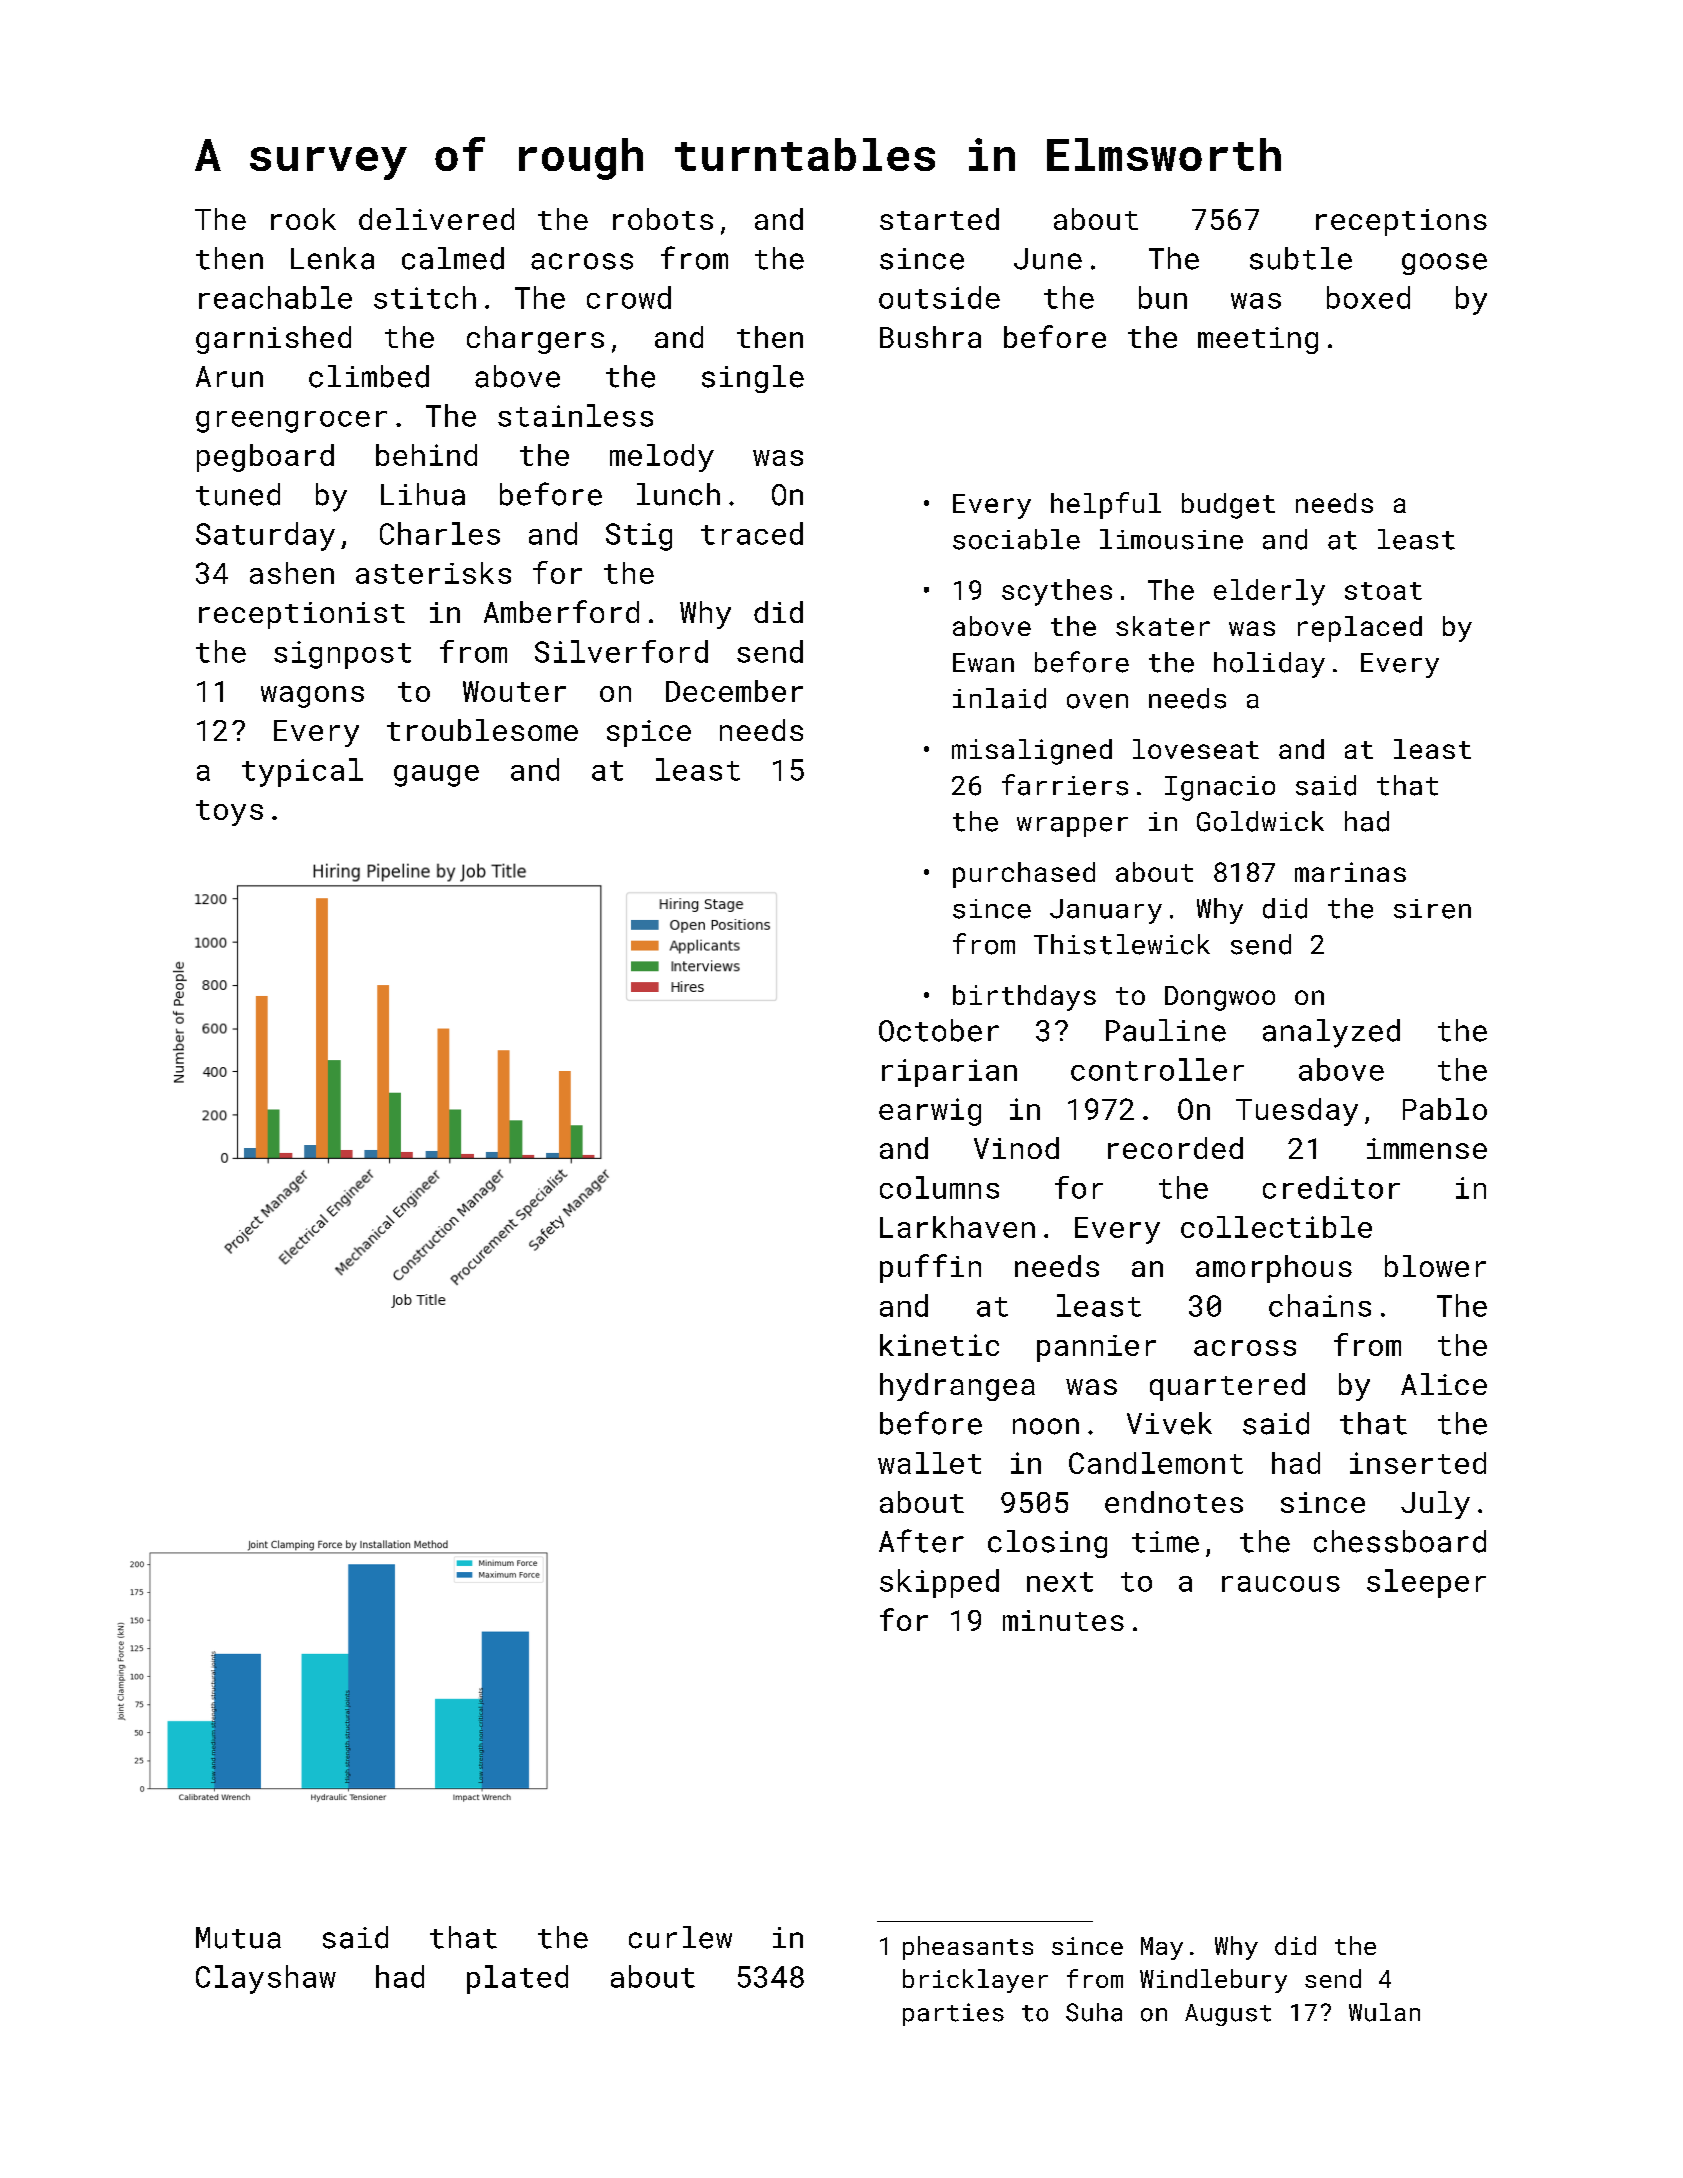  What do you see at coordinates (1060, 1582) in the page?
I see `next` at bounding box center [1060, 1582].
